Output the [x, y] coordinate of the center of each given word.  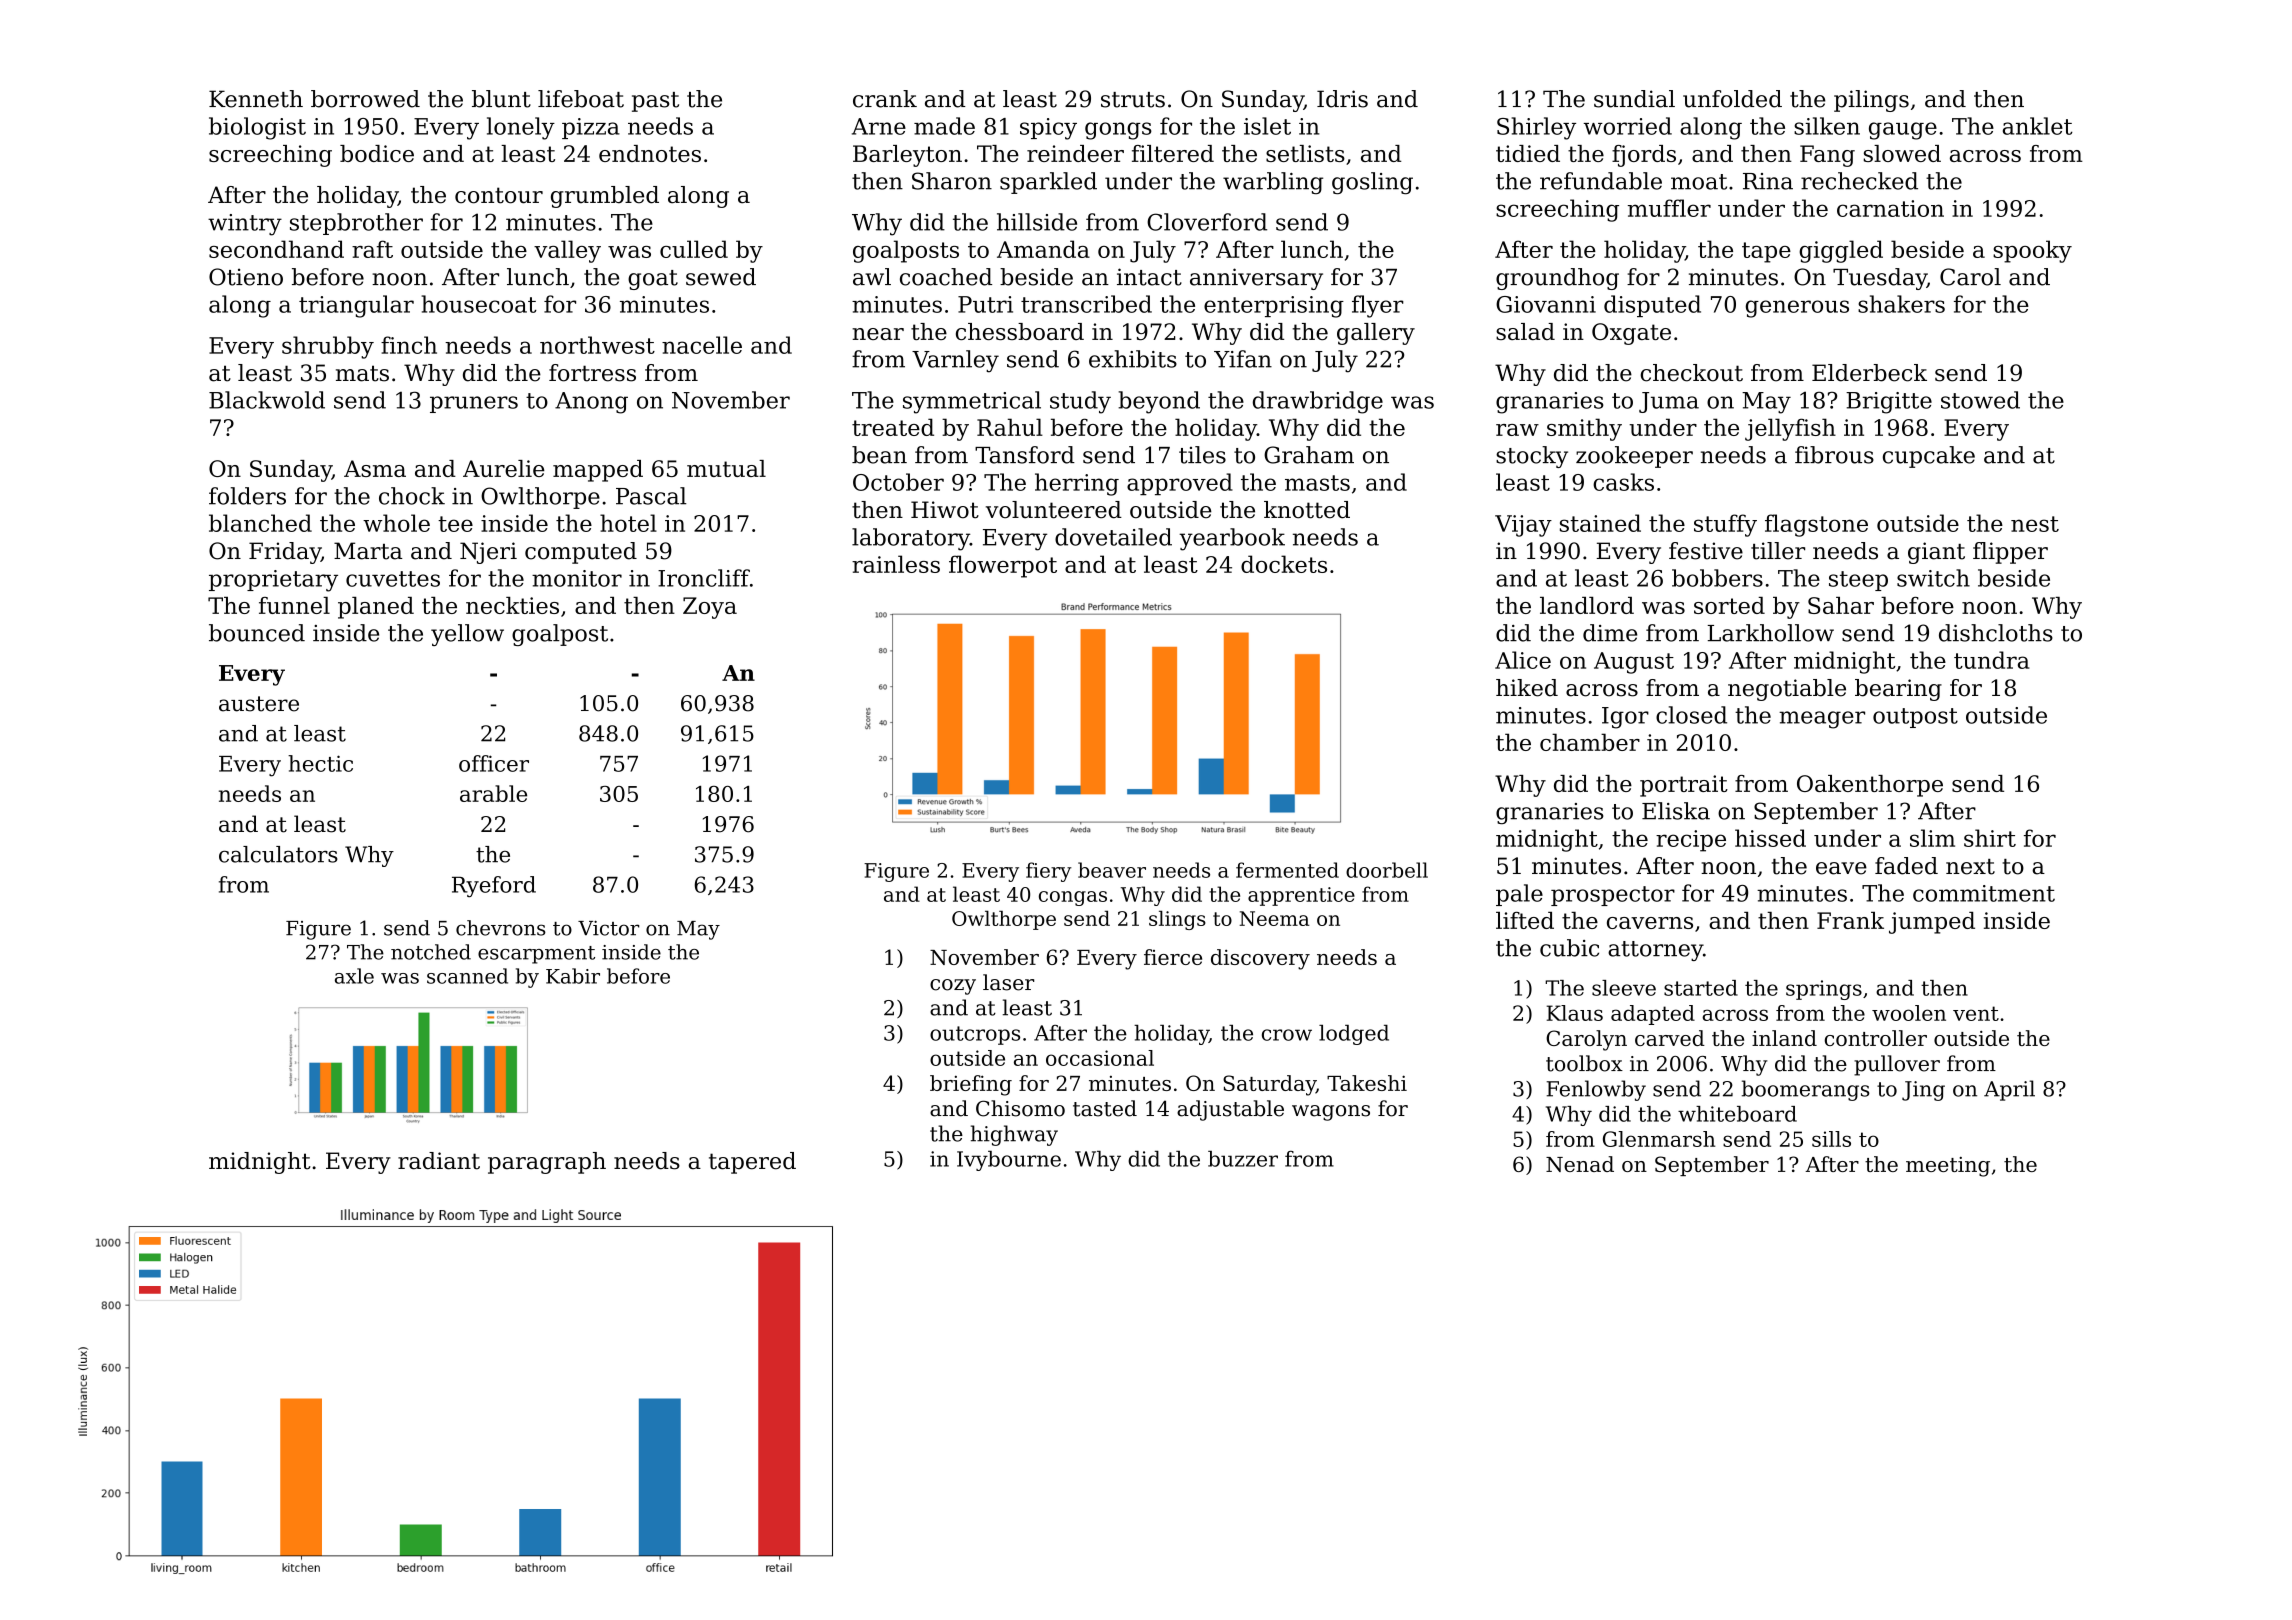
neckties [512, 605]
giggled [1841, 251]
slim [1932, 838]
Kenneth [256, 99]
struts [1133, 100]
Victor [608, 928]
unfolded [1732, 99]
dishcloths [1996, 633]
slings [1177, 920]
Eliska [1676, 811]
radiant [439, 1161]
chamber [1590, 742]
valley [567, 251]
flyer [1378, 306]
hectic [320, 763]
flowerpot [1003, 566]
